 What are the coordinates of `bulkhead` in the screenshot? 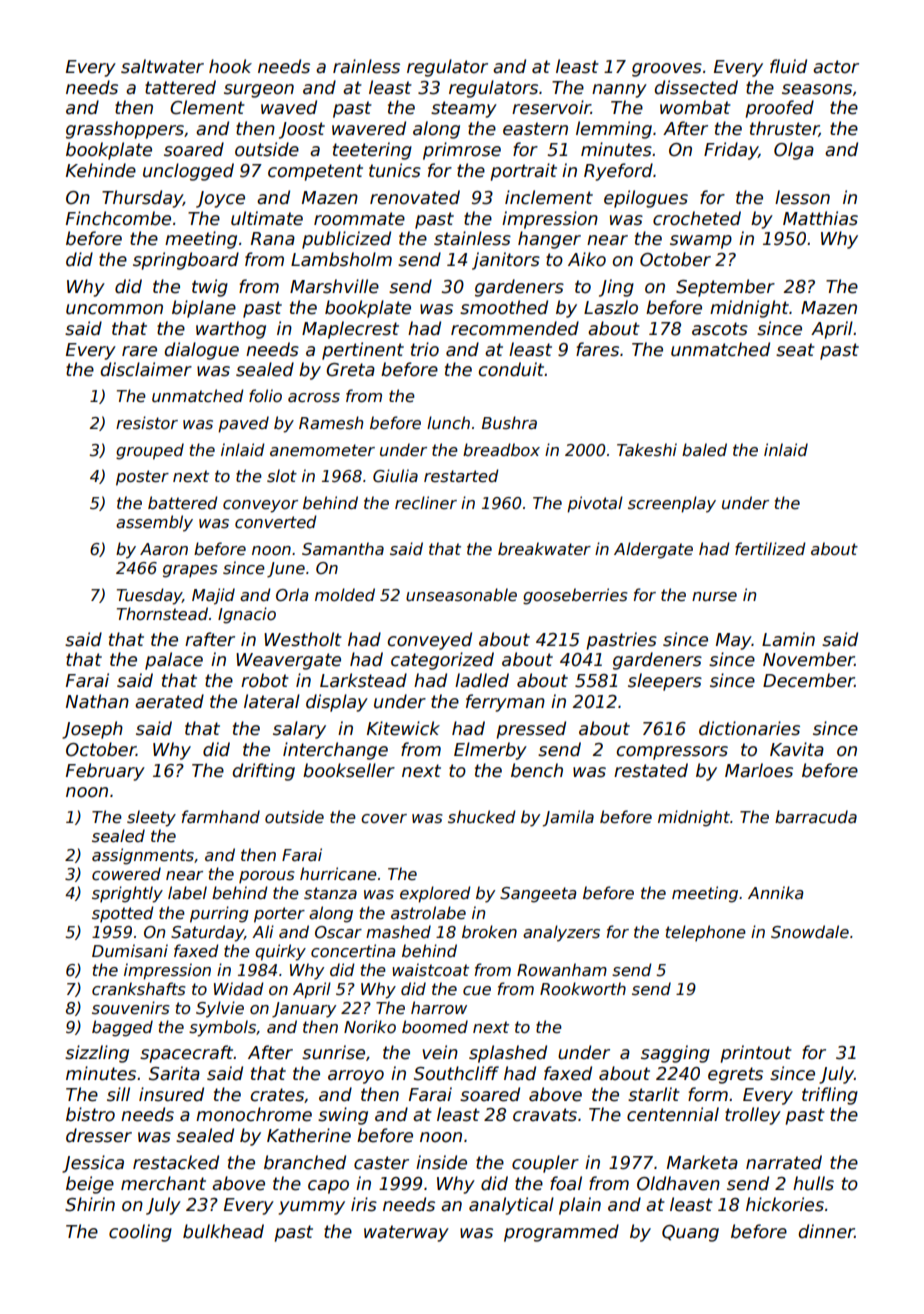 It's located at (223, 1231).
